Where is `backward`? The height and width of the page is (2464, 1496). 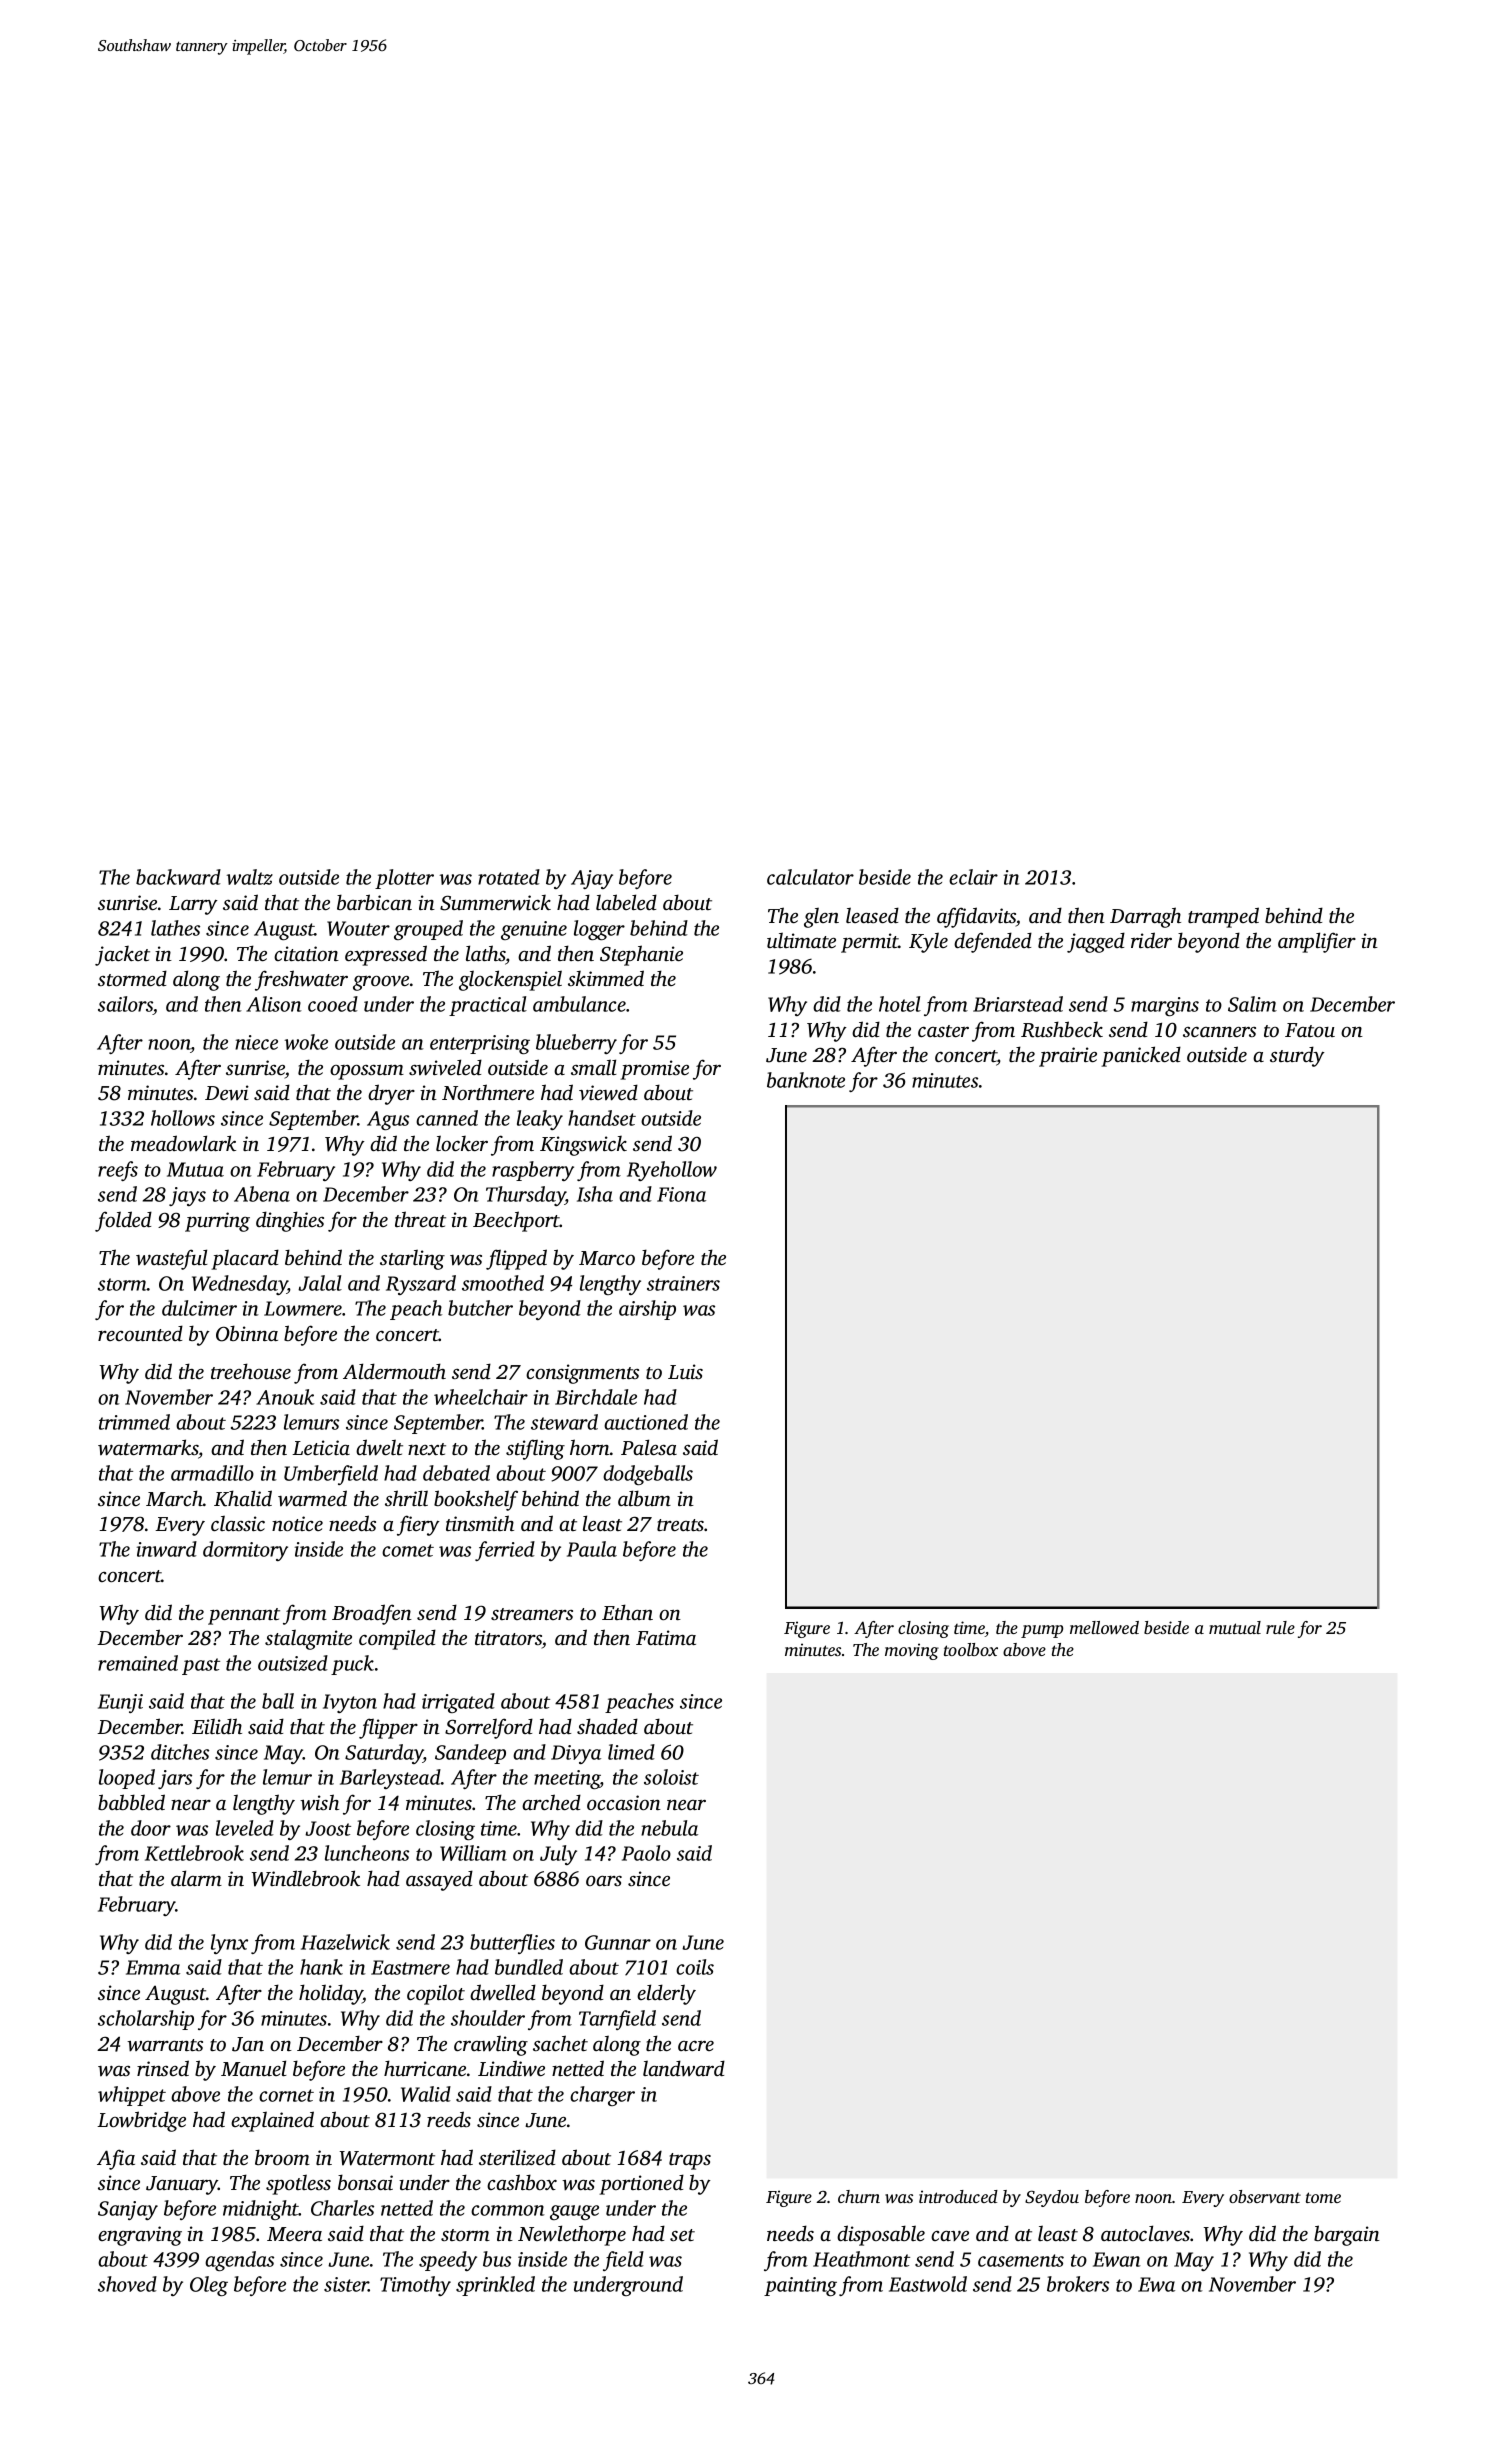
backward is located at coordinates (178, 877).
